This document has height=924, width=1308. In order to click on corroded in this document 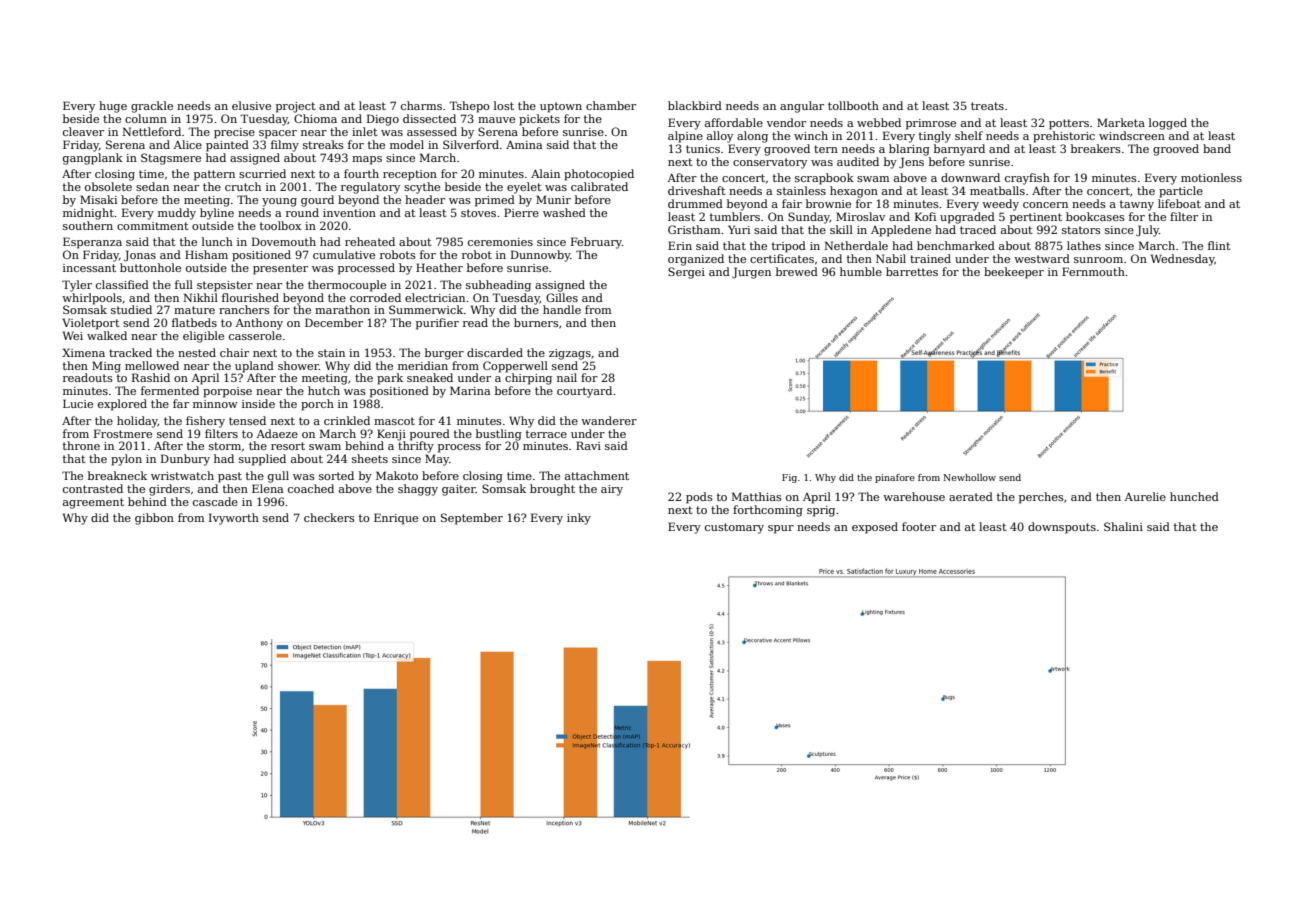, I will do `click(375, 297)`.
